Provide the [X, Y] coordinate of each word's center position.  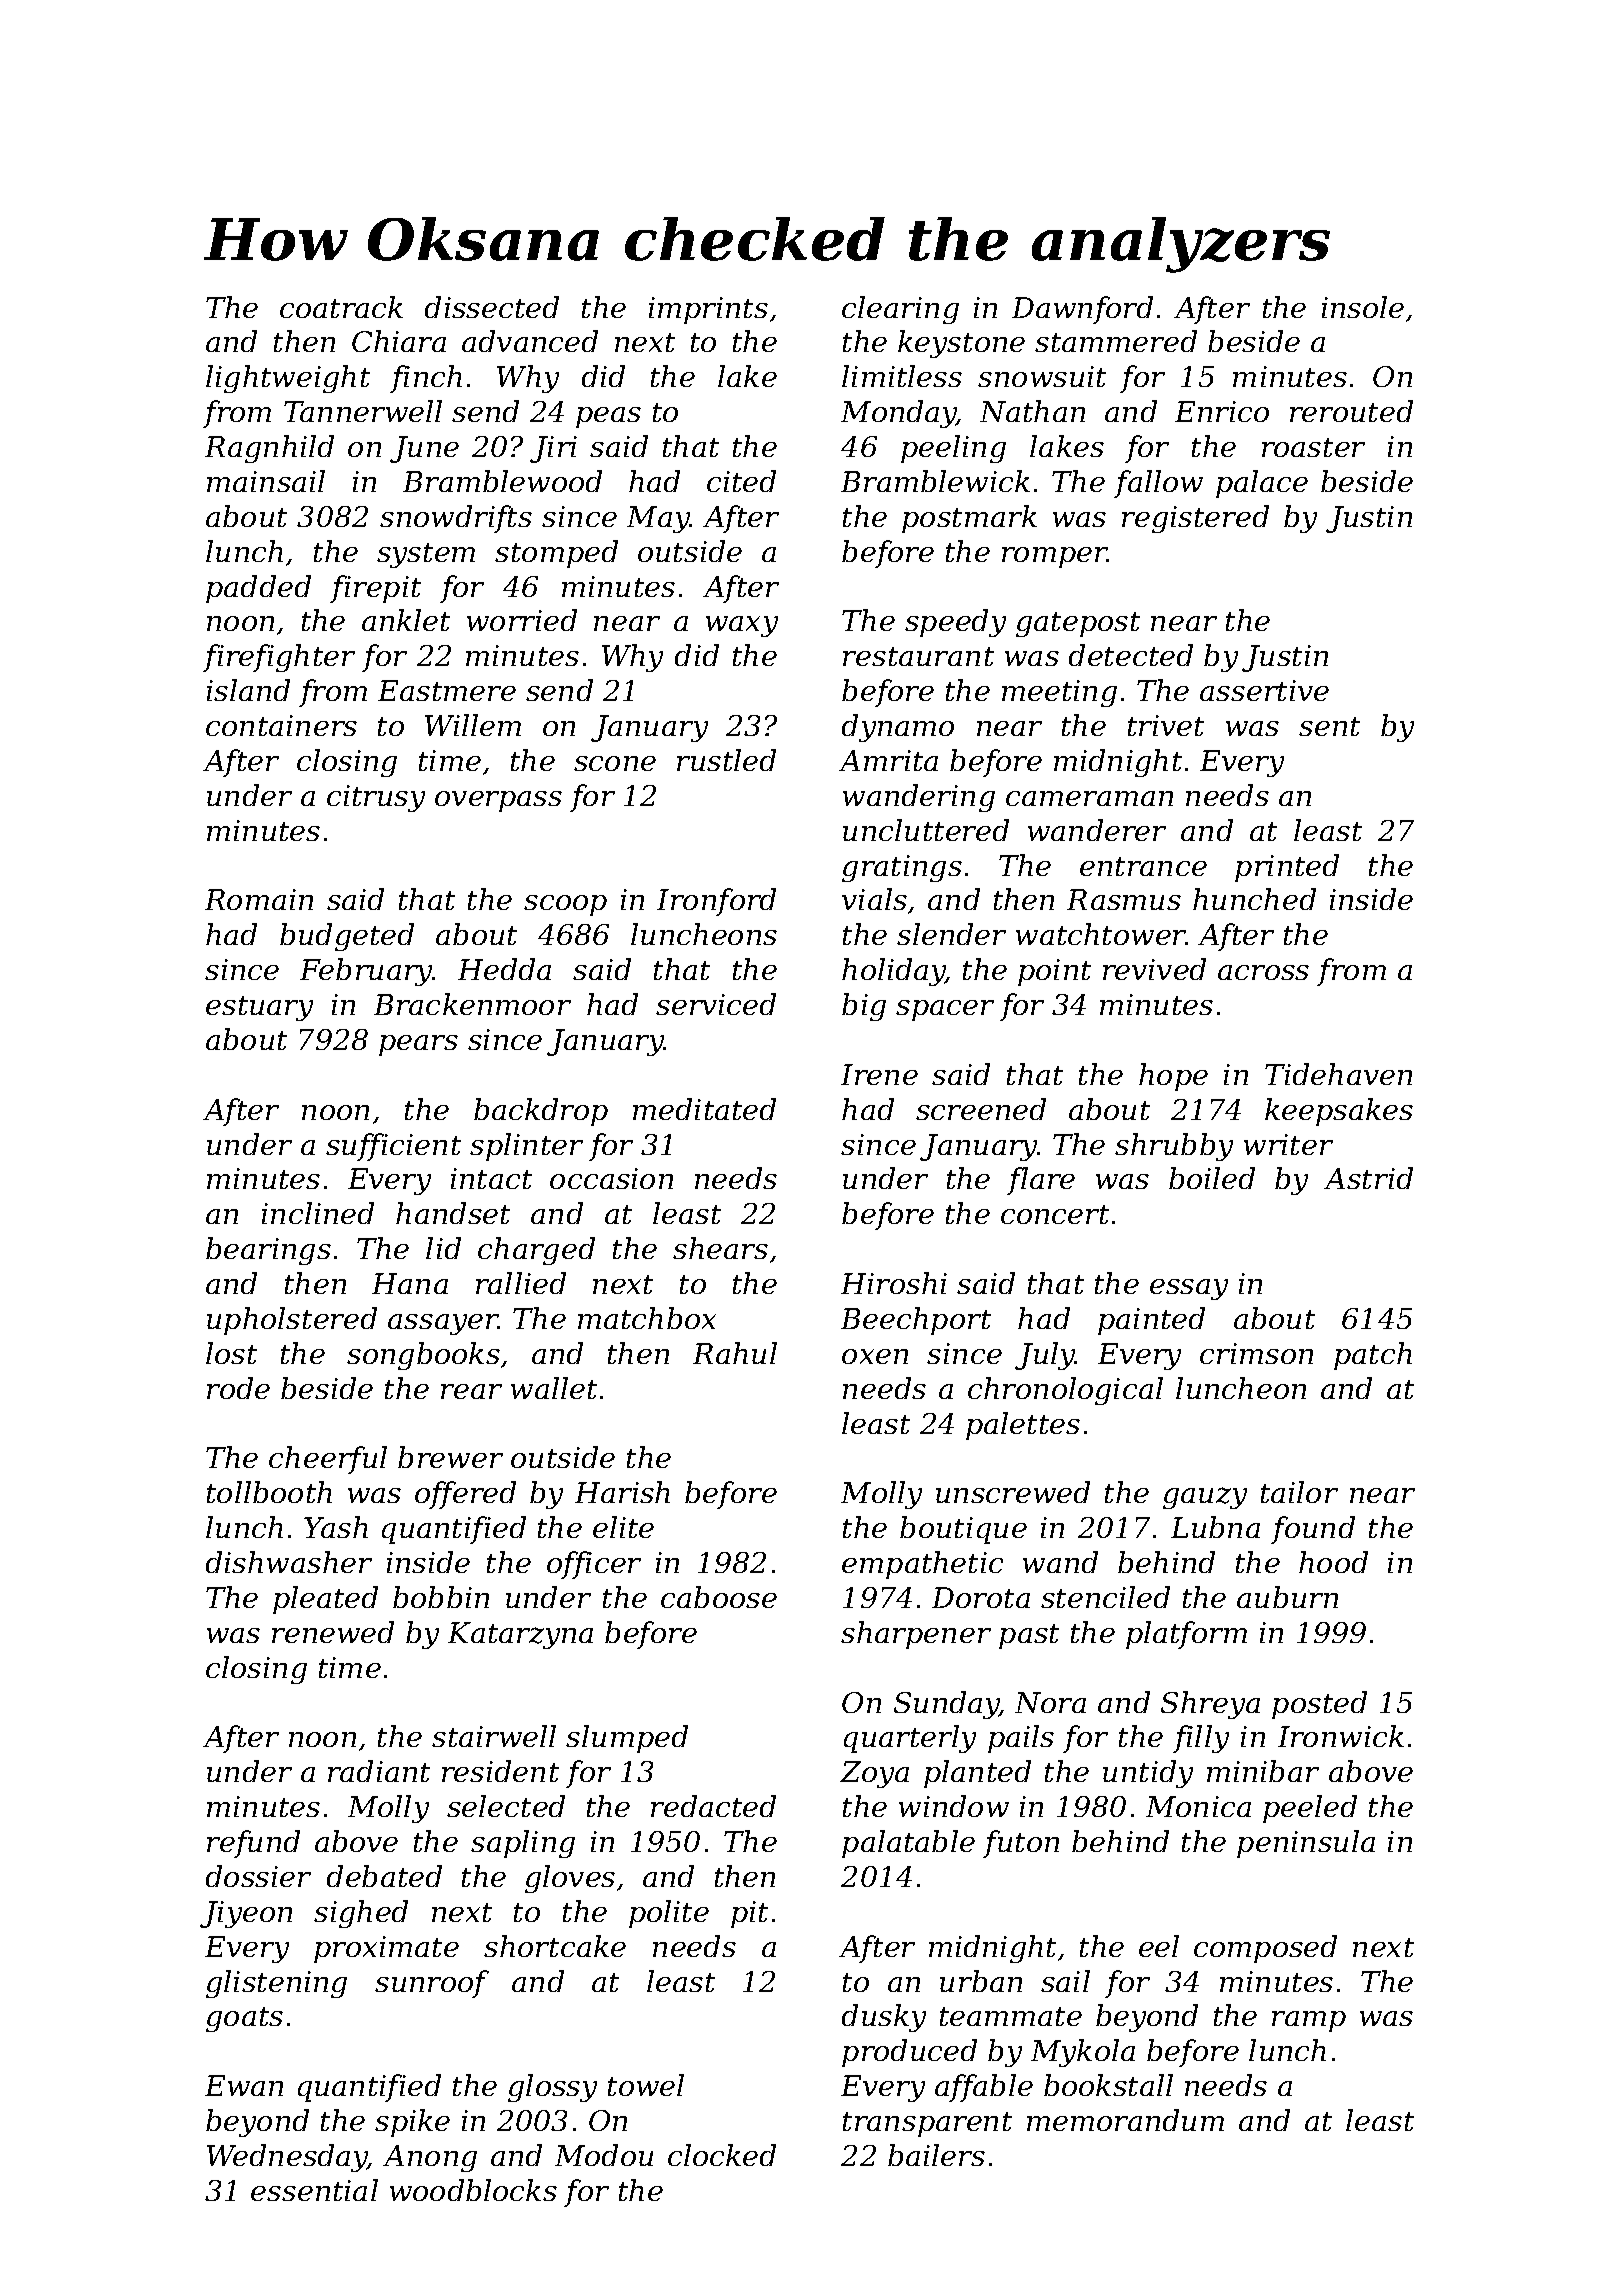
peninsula [1306, 1844]
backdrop [541, 1112]
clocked [722, 2155]
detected [1131, 655]
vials [874, 899]
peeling [953, 449]
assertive [1264, 690]
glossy [552, 2088]
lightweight [288, 379]
